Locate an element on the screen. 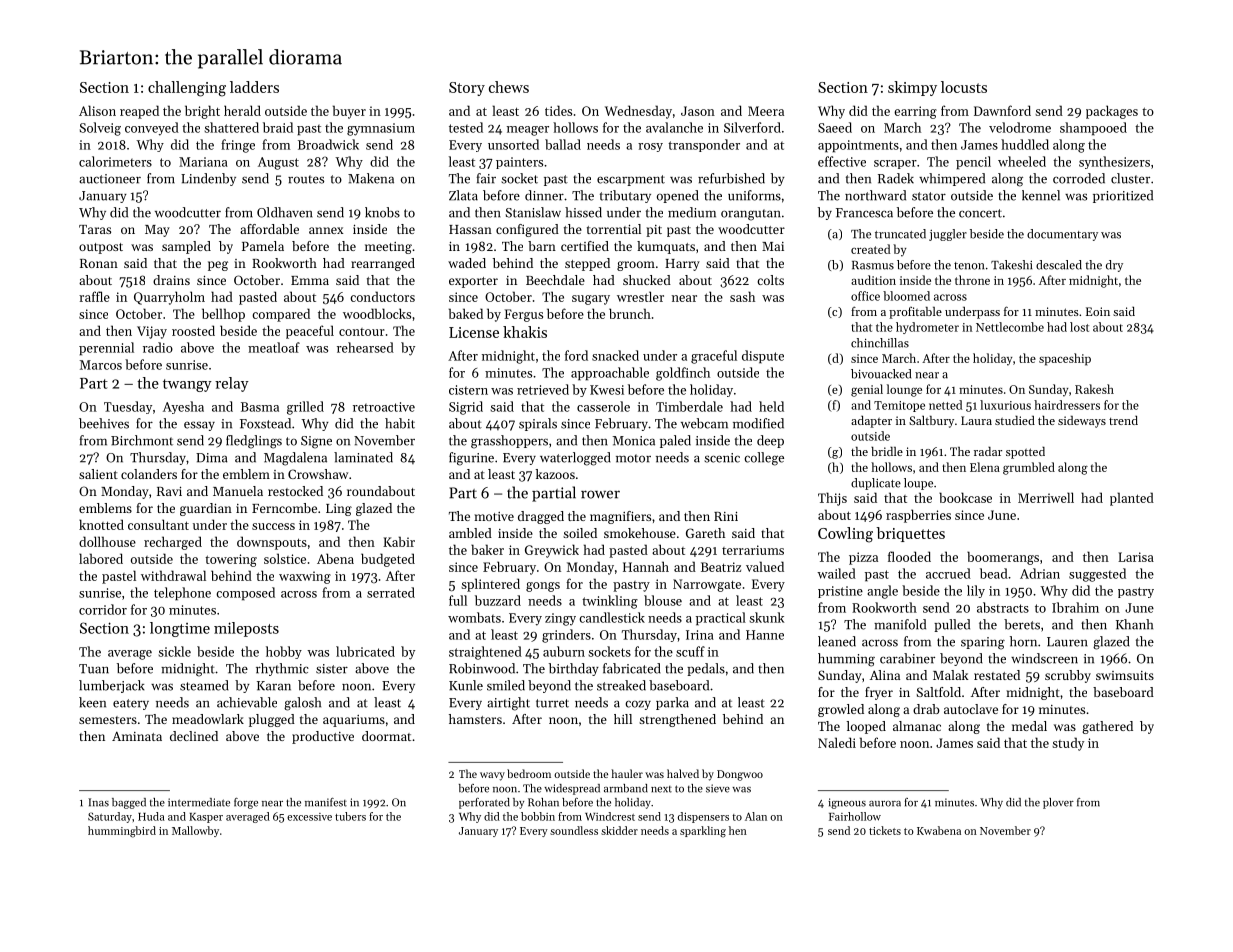 Image resolution: width=1233 pixels, height=952 pixels. Meera is located at coordinates (766, 111).
